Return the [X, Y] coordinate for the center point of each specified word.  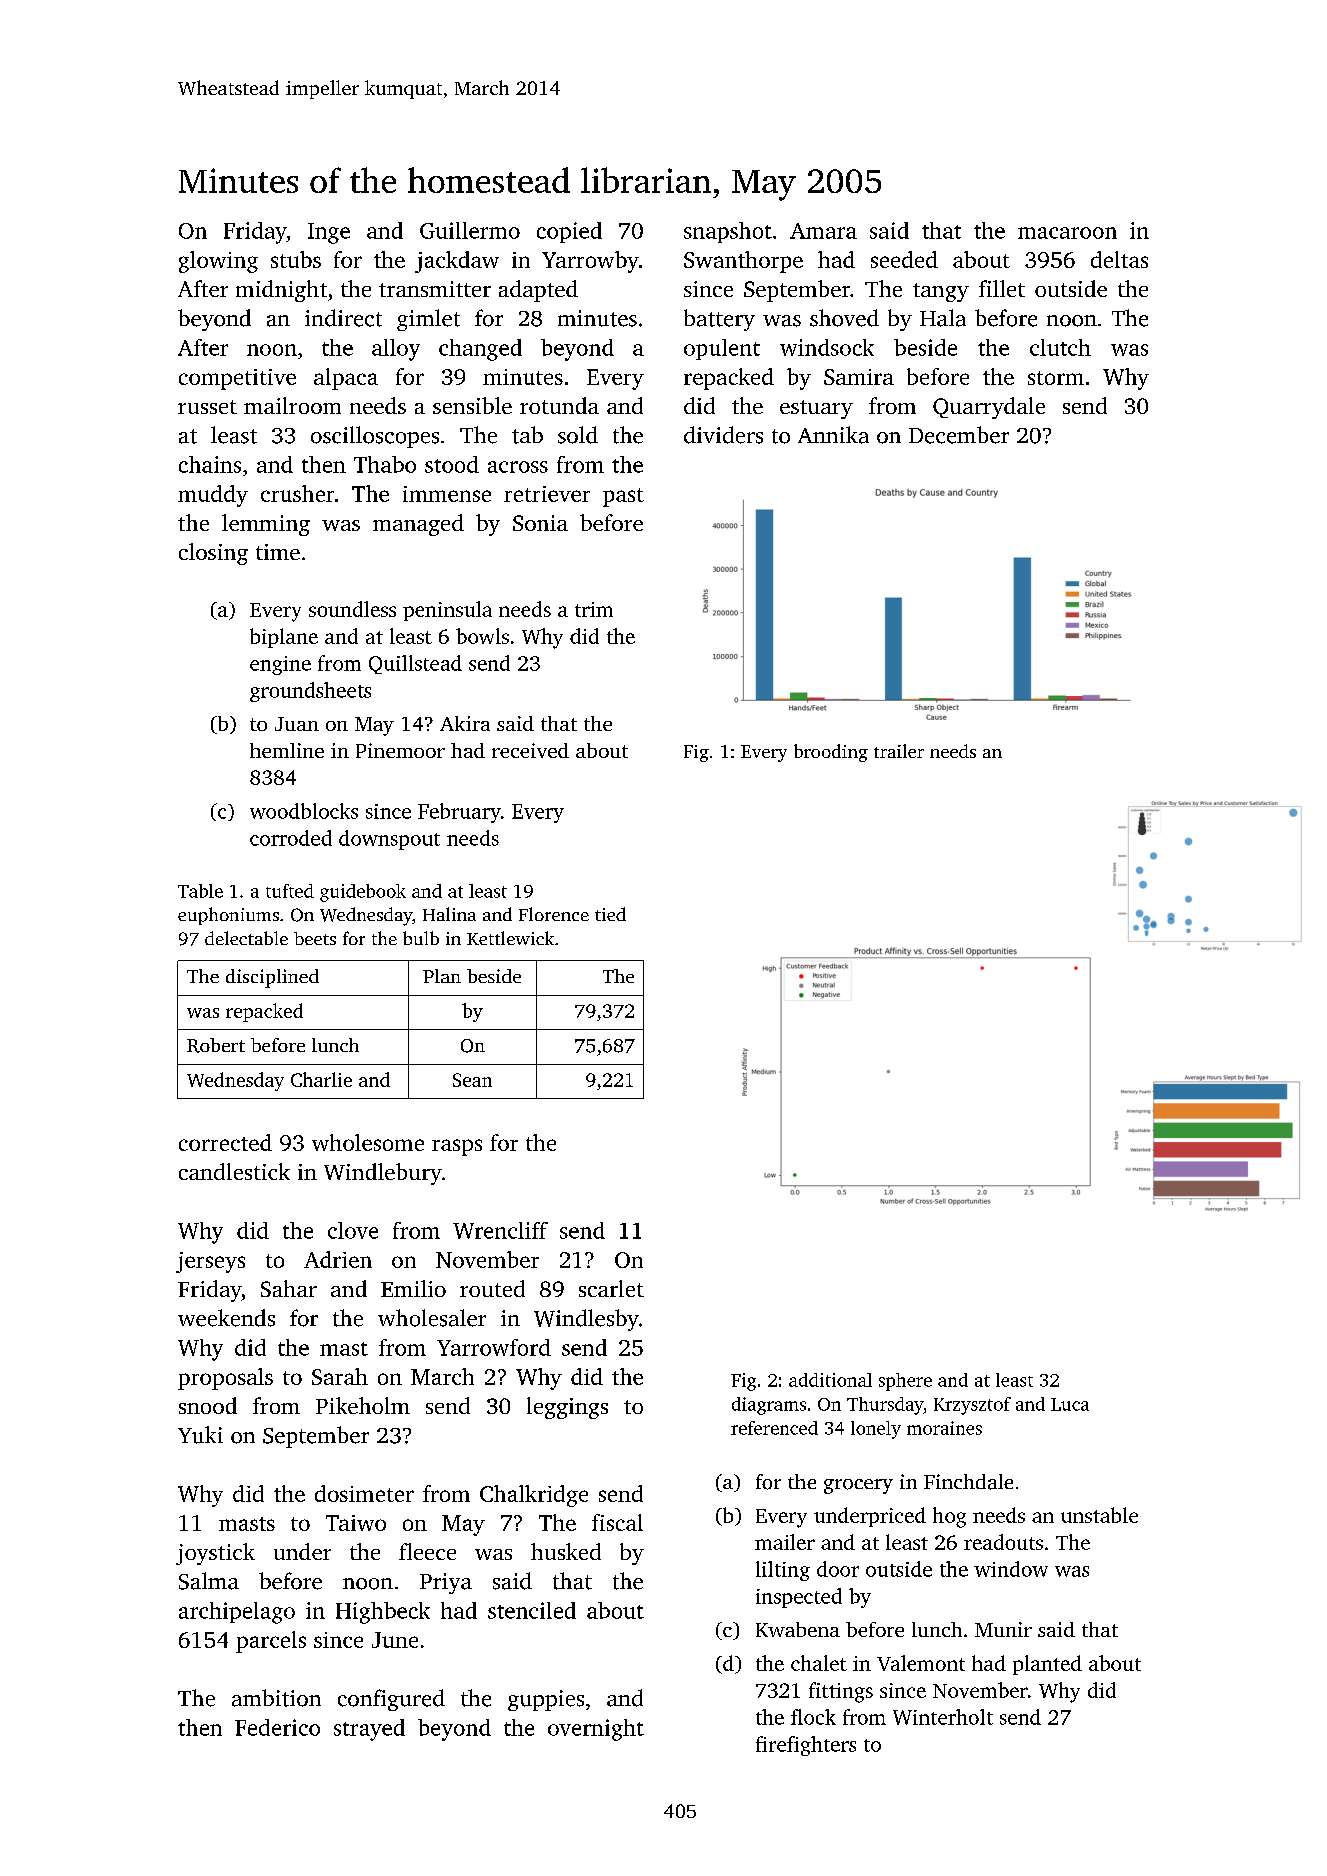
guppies [546, 1700]
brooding [831, 753]
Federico [277, 1727]
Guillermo [470, 230]
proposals [225, 1379]
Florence [554, 914]
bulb [421, 938]
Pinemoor [400, 750]
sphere [905, 1382]
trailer [899, 751]
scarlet [611, 1288]
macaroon [1067, 233]
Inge [329, 233]
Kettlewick [510, 938]
